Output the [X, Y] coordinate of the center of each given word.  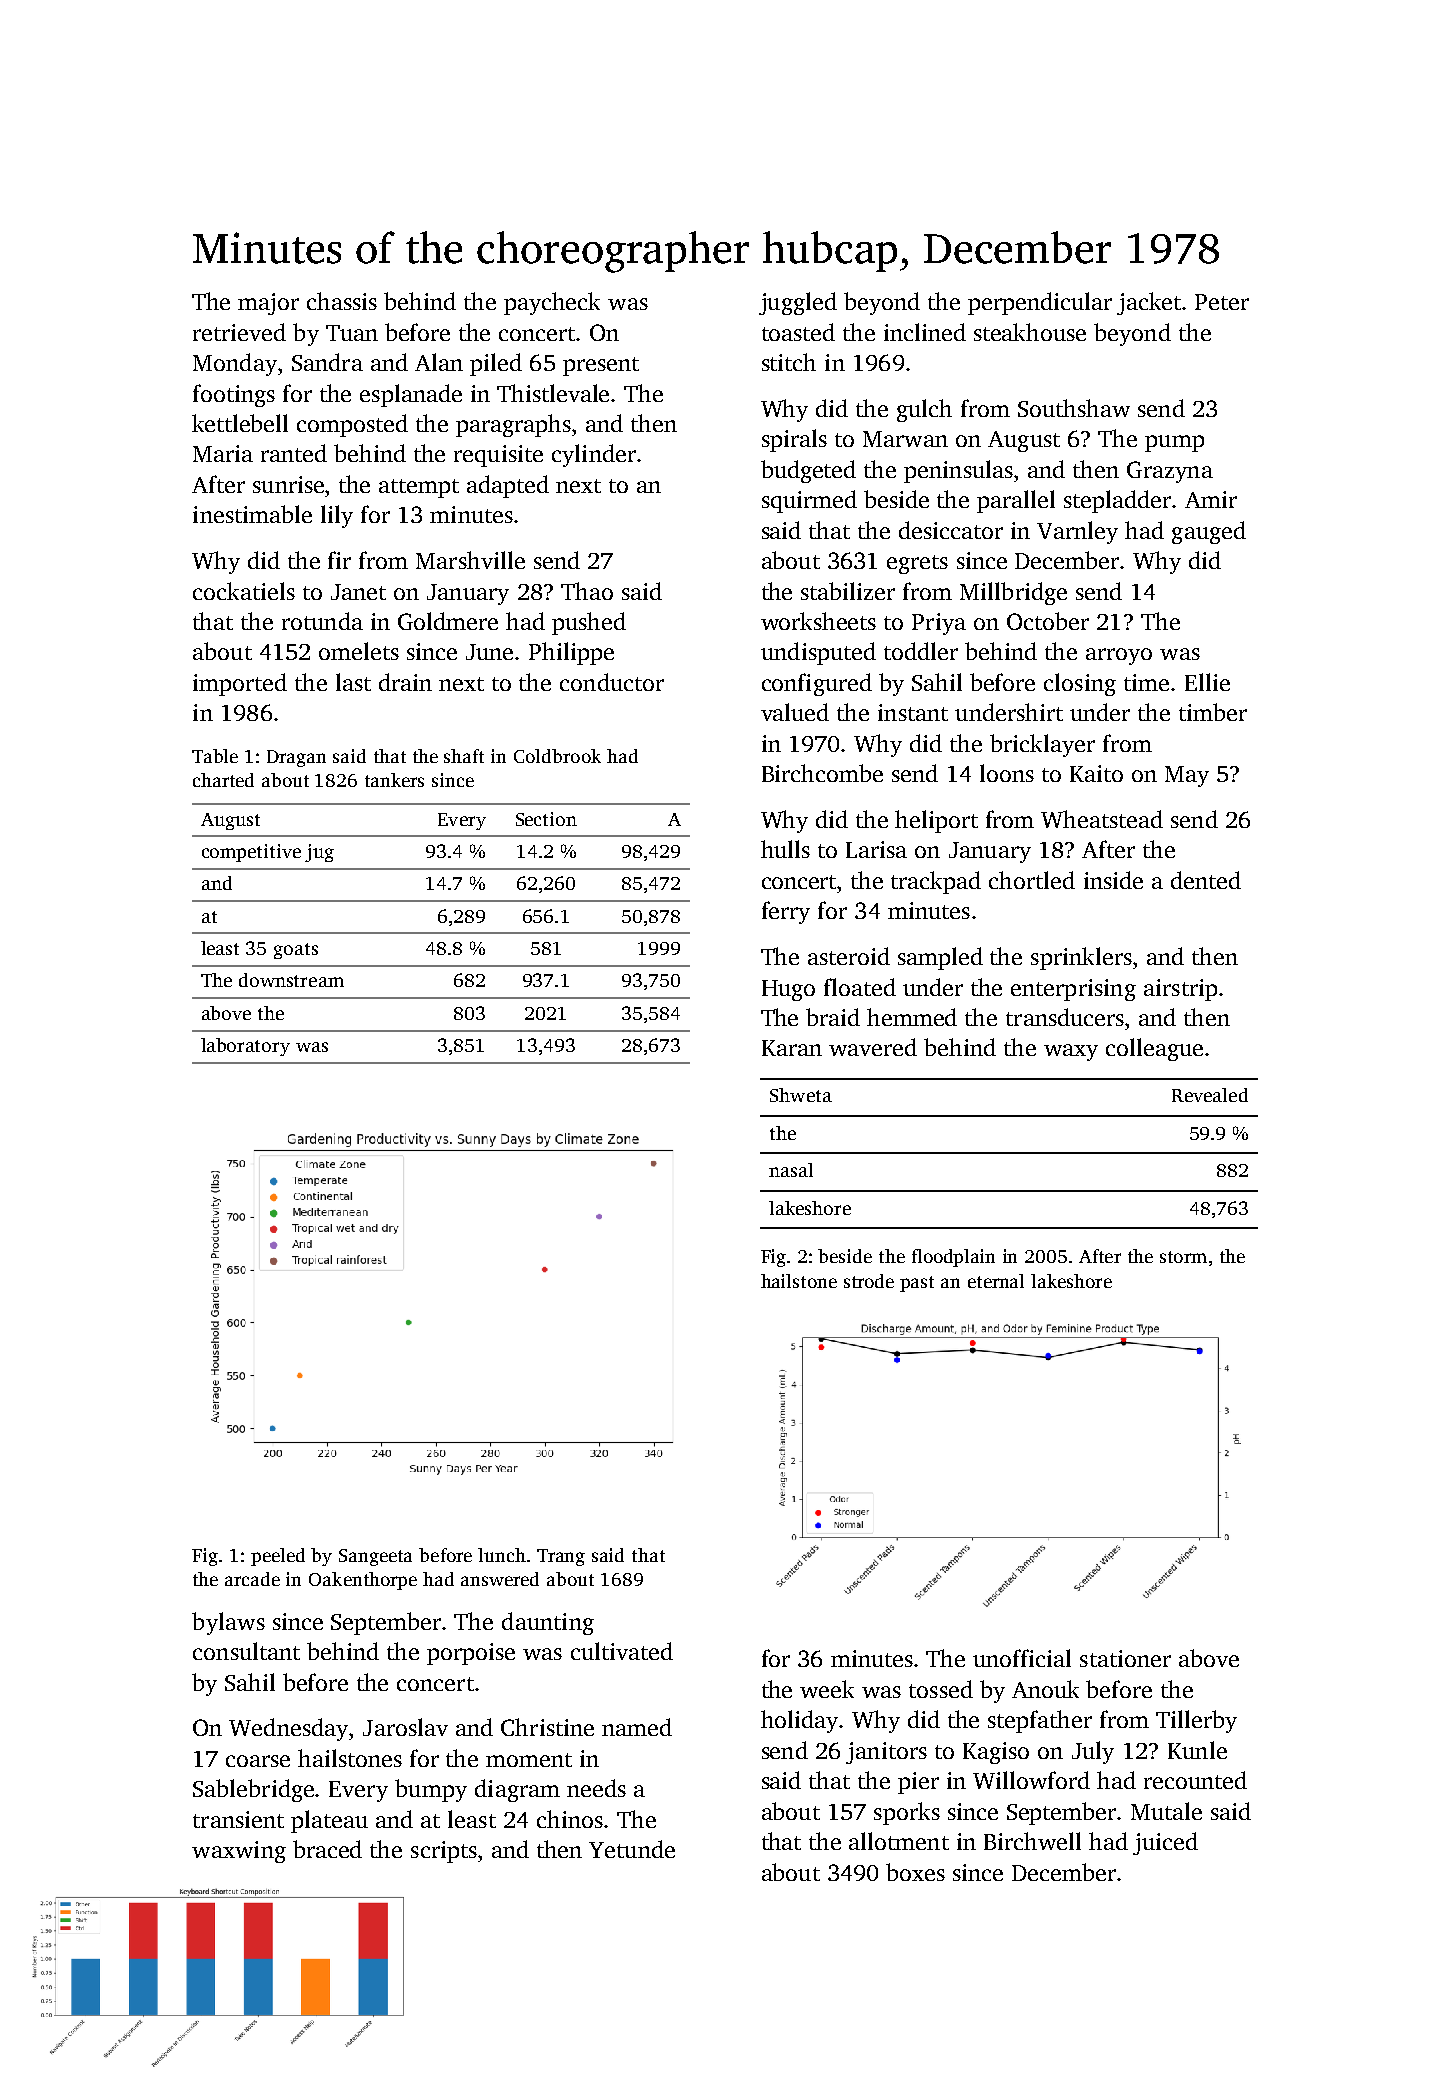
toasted [798, 332]
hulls [785, 849]
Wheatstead [1102, 819]
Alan [439, 362]
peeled [278, 1557]
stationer [1125, 1658]
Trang [561, 1557]
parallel [1016, 501]
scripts [444, 1852]
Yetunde [632, 1849]
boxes [915, 1872]
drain [405, 682]
